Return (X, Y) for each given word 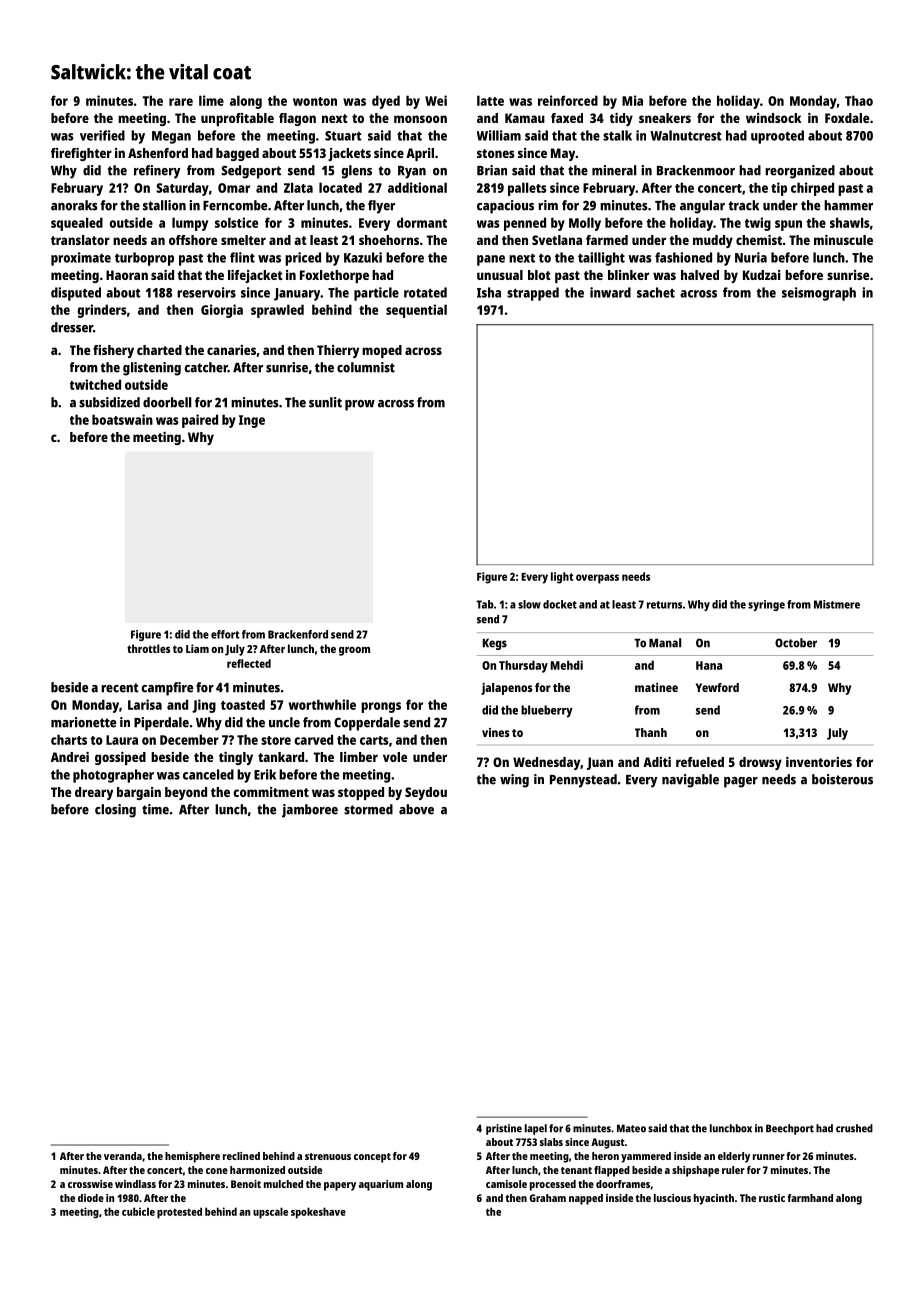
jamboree (310, 811)
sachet (656, 292)
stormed (368, 809)
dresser (72, 327)
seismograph (819, 294)
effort (225, 634)
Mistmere (837, 604)
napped (586, 1199)
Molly (585, 224)
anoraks (74, 205)
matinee (656, 687)
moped (382, 351)
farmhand (810, 1198)
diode (91, 1198)
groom (354, 651)
